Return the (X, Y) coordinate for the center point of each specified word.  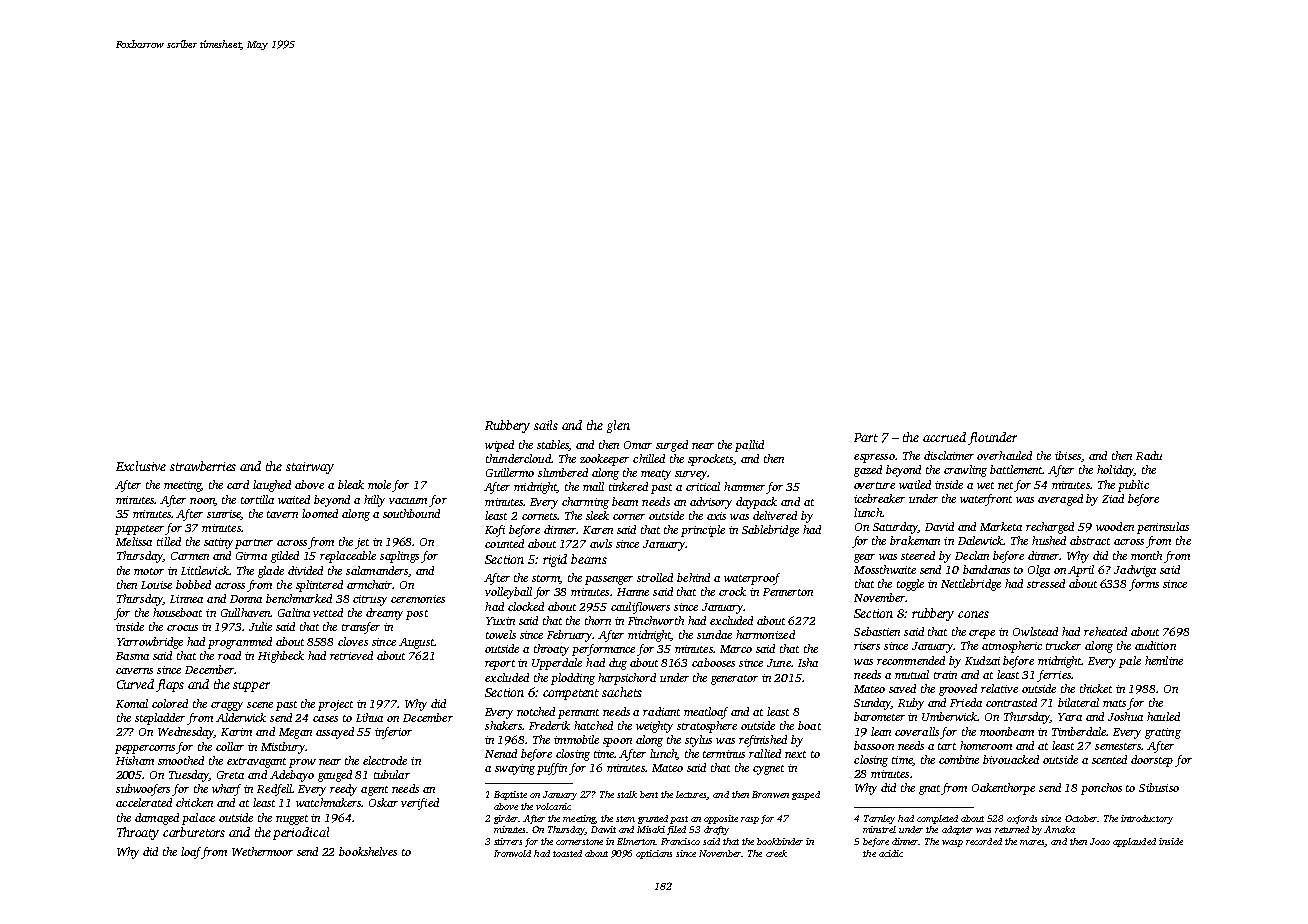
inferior (393, 733)
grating (1163, 733)
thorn (598, 620)
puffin (552, 769)
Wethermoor (262, 851)
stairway (310, 468)
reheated (1105, 631)
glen (618, 426)
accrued (944, 437)
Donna (246, 599)
